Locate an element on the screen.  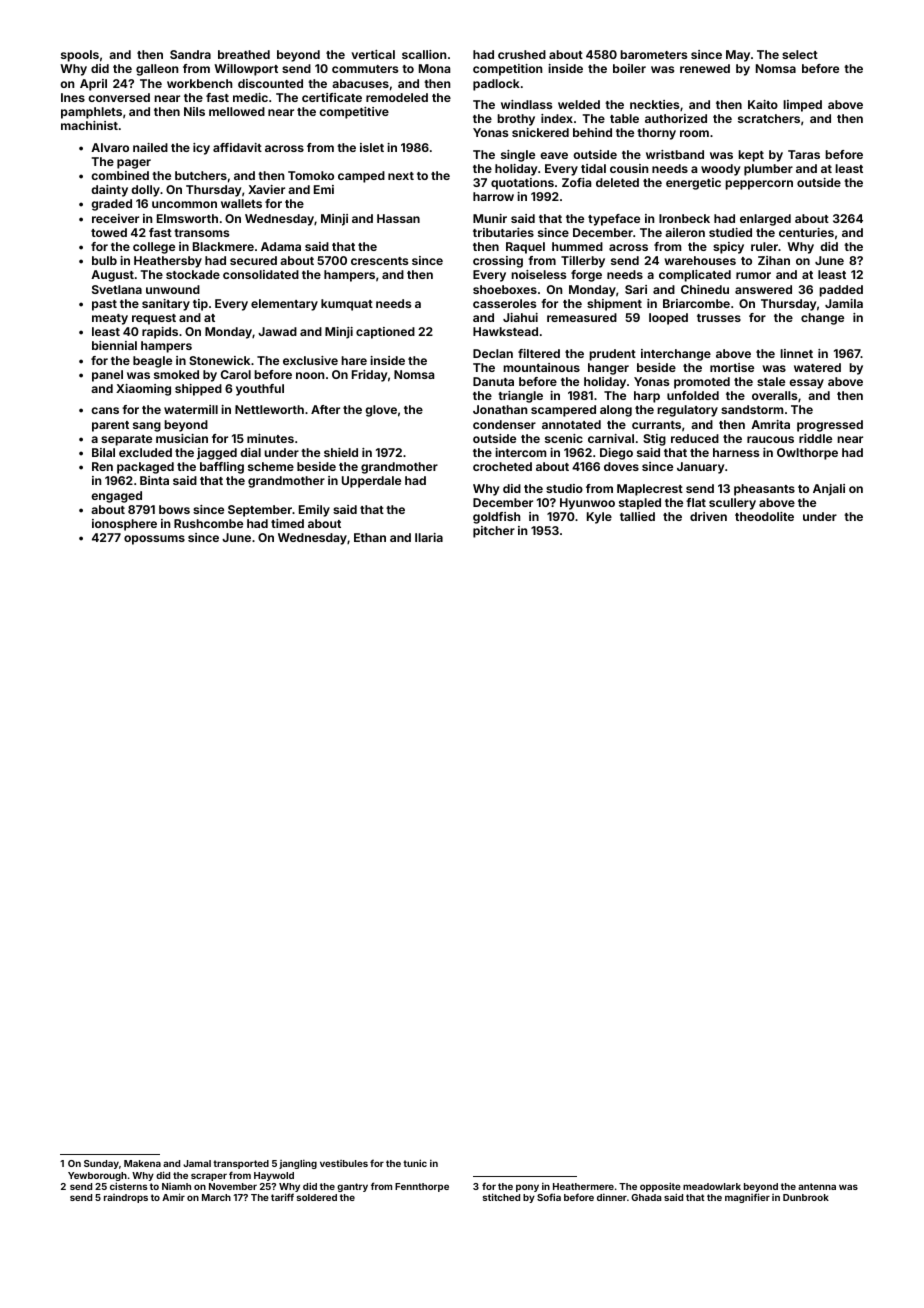
Ethan is located at coordinates (370, 537).
